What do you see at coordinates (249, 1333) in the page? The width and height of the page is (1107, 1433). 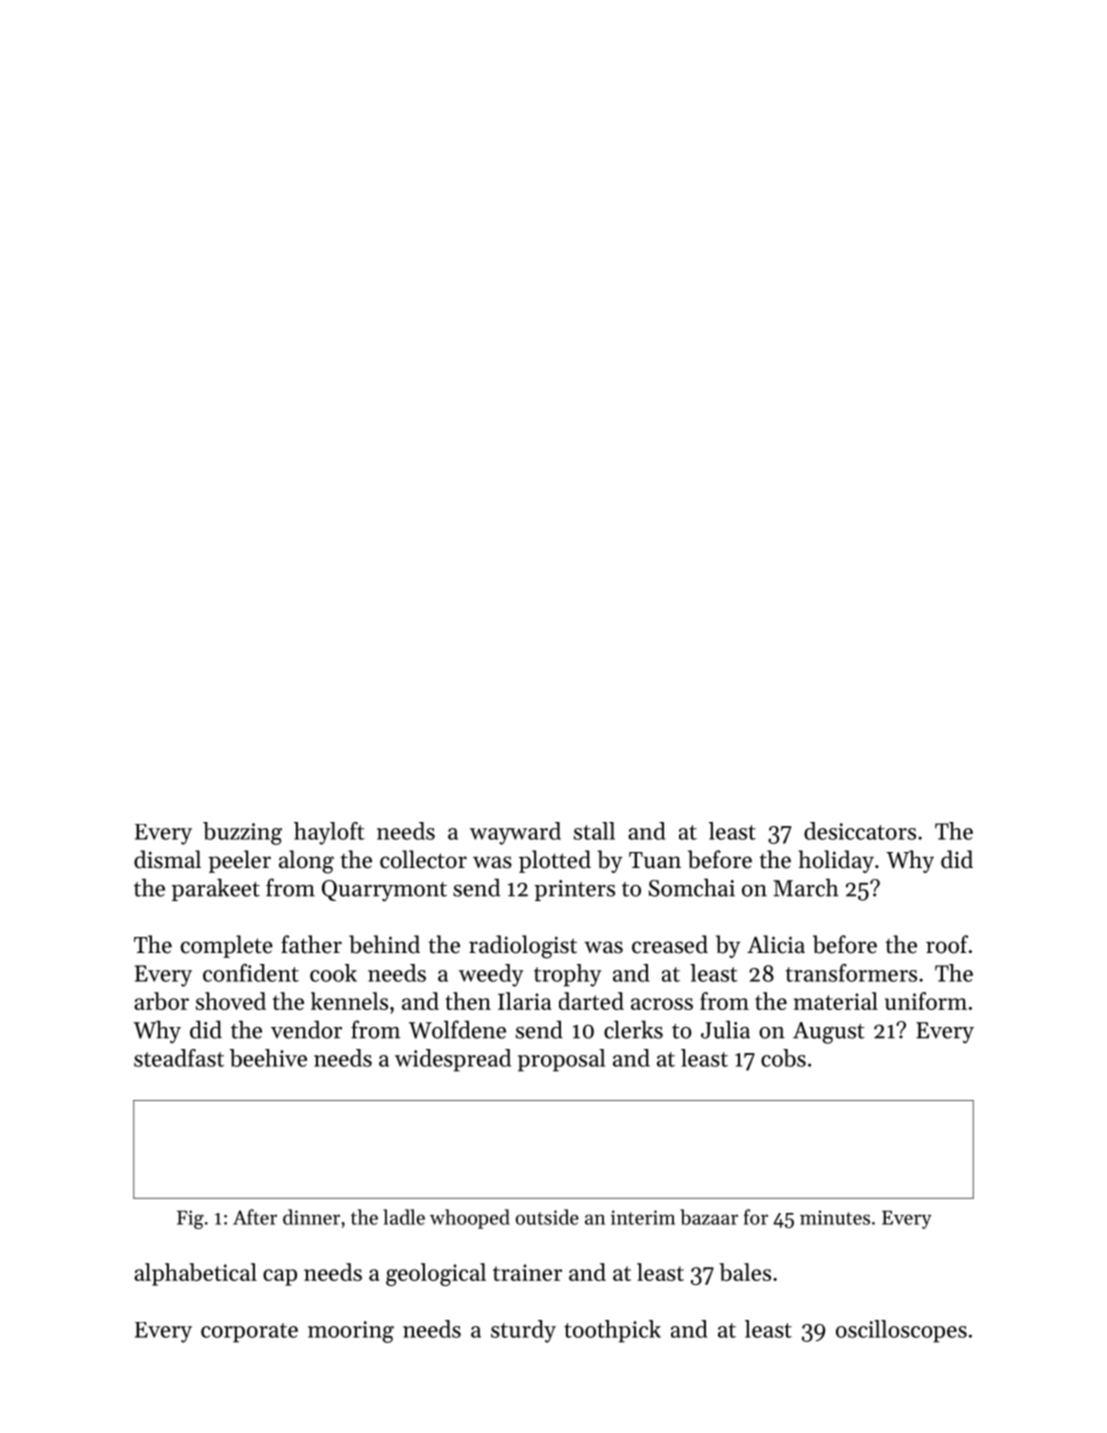 I see `corporate` at bounding box center [249, 1333].
